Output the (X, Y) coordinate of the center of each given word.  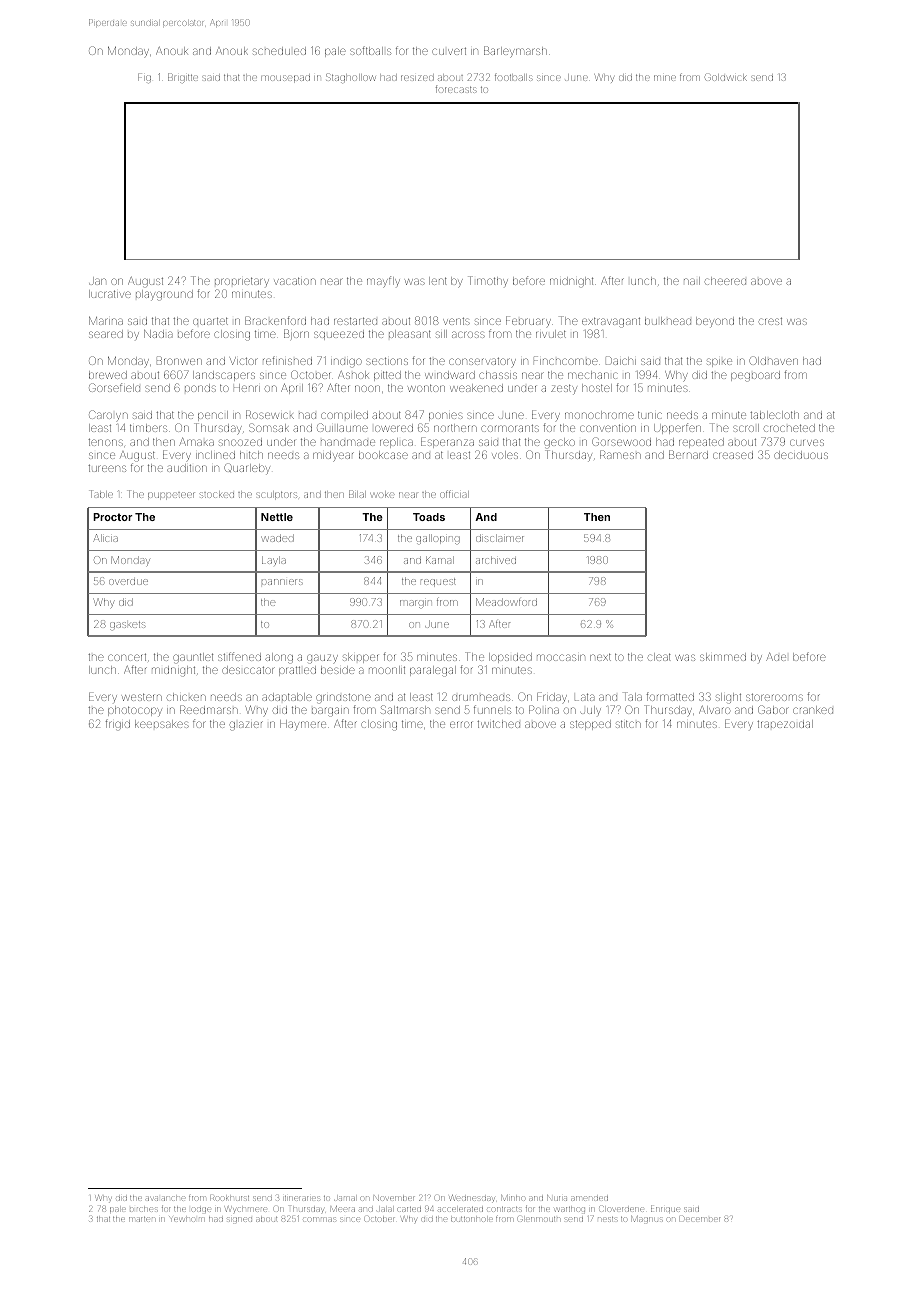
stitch (628, 724)
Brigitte (183, 78)
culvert (449, 51)
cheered (725, 281)
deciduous (801, 455)
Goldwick (726, 78)
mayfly (383, 282)
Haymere (303, 725)
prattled (297, 671)
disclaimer (500, 538)
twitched (498, 724)
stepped (590, 725)
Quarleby (247, 469)
